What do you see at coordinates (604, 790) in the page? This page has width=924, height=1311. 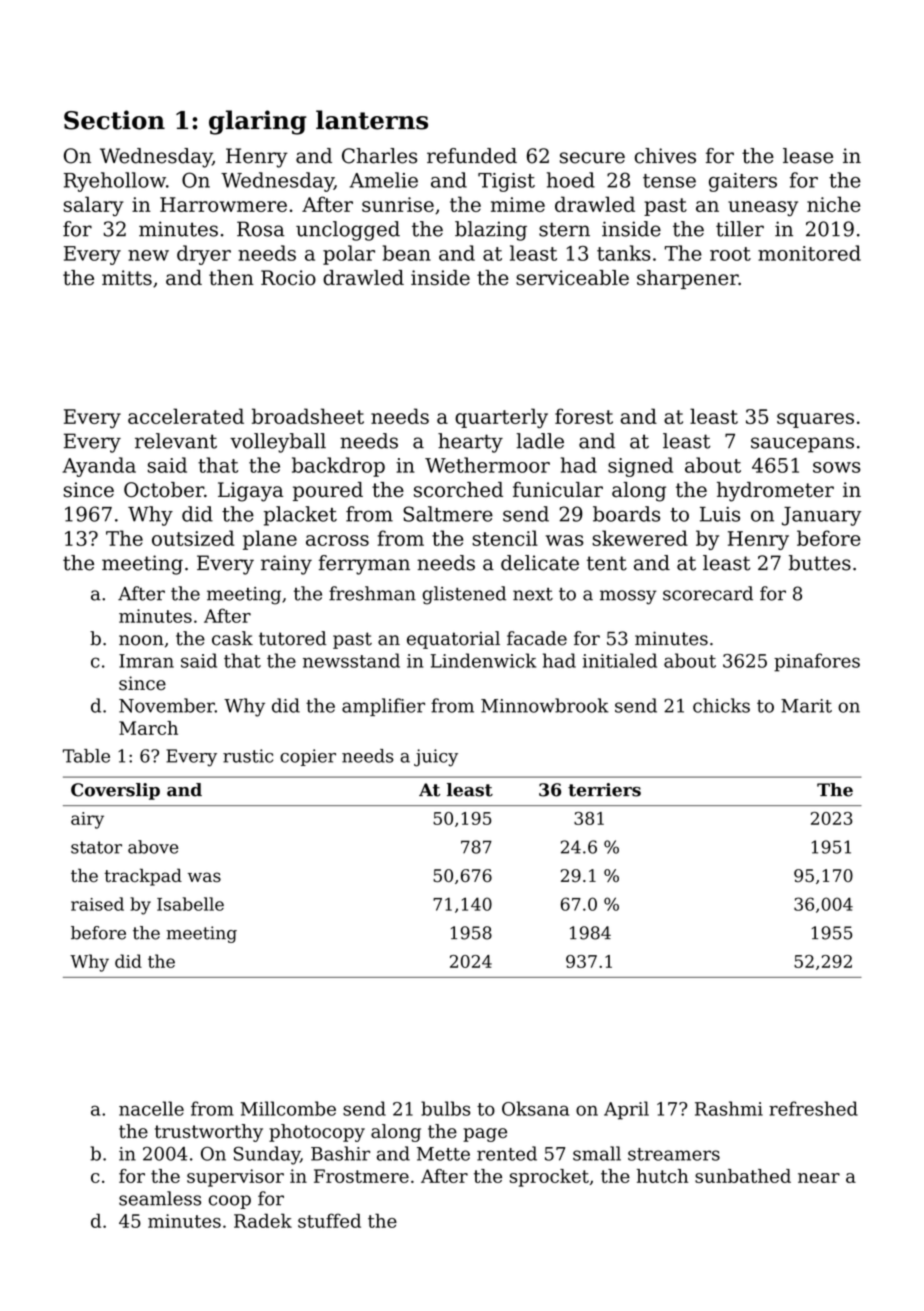 I see `terriers` at bounding box center [604, 790].
